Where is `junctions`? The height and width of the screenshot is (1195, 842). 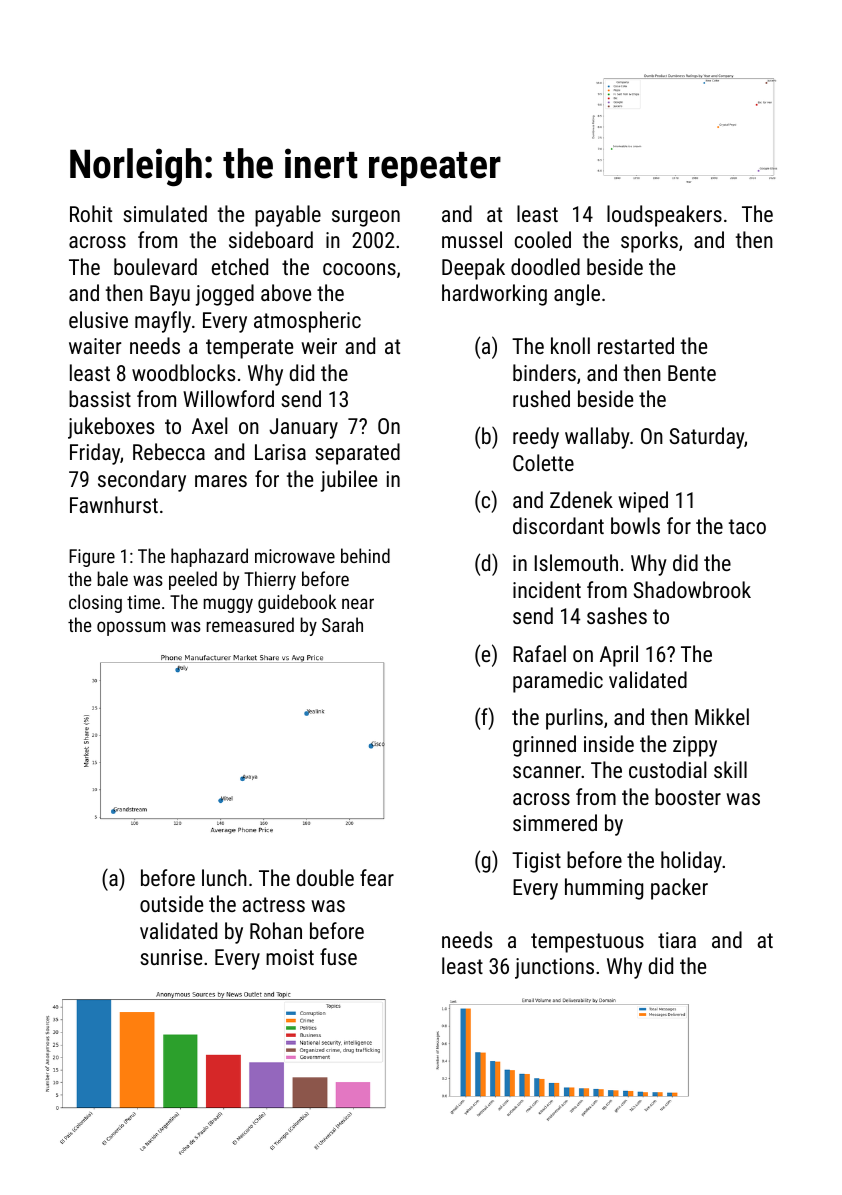 junctions is located at coordinates (554, 968).
